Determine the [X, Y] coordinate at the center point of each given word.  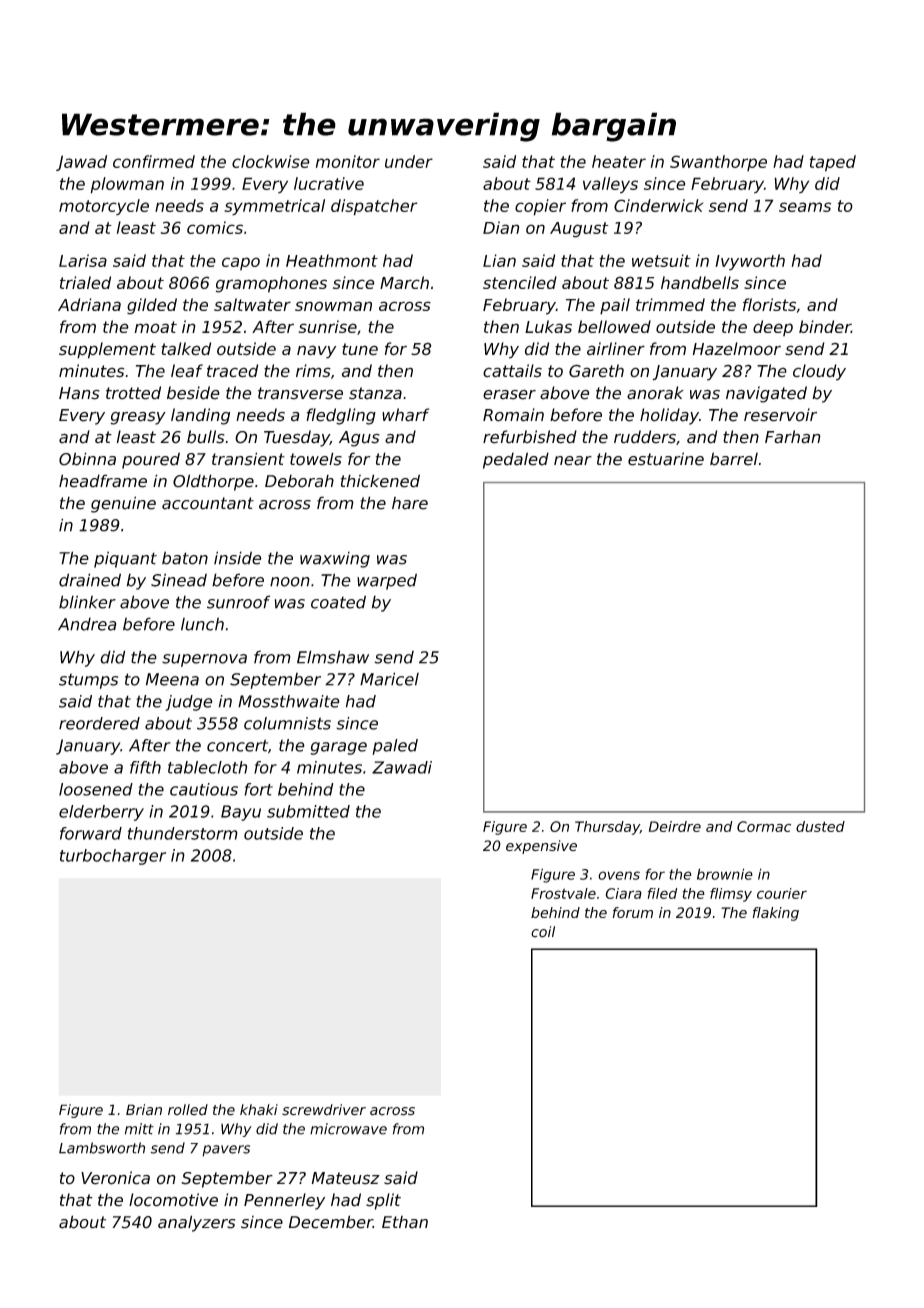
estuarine [666, 459]
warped [387, 581]
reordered [99, 723]
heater [619, 161]
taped [833, 163]
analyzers [196, 1223]
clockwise [271, 161]
